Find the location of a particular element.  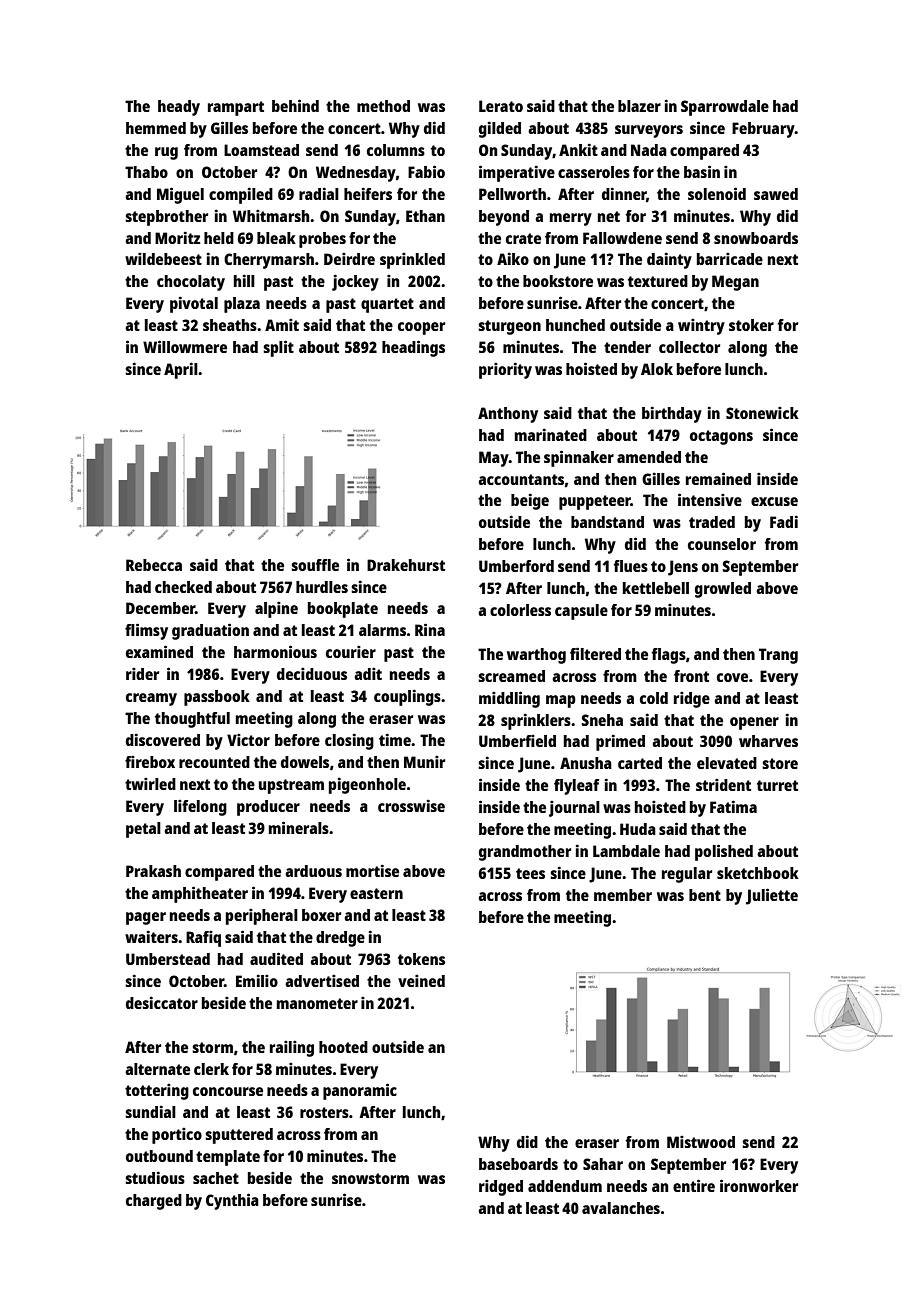

souffle is located at coordinates (315, 565).
